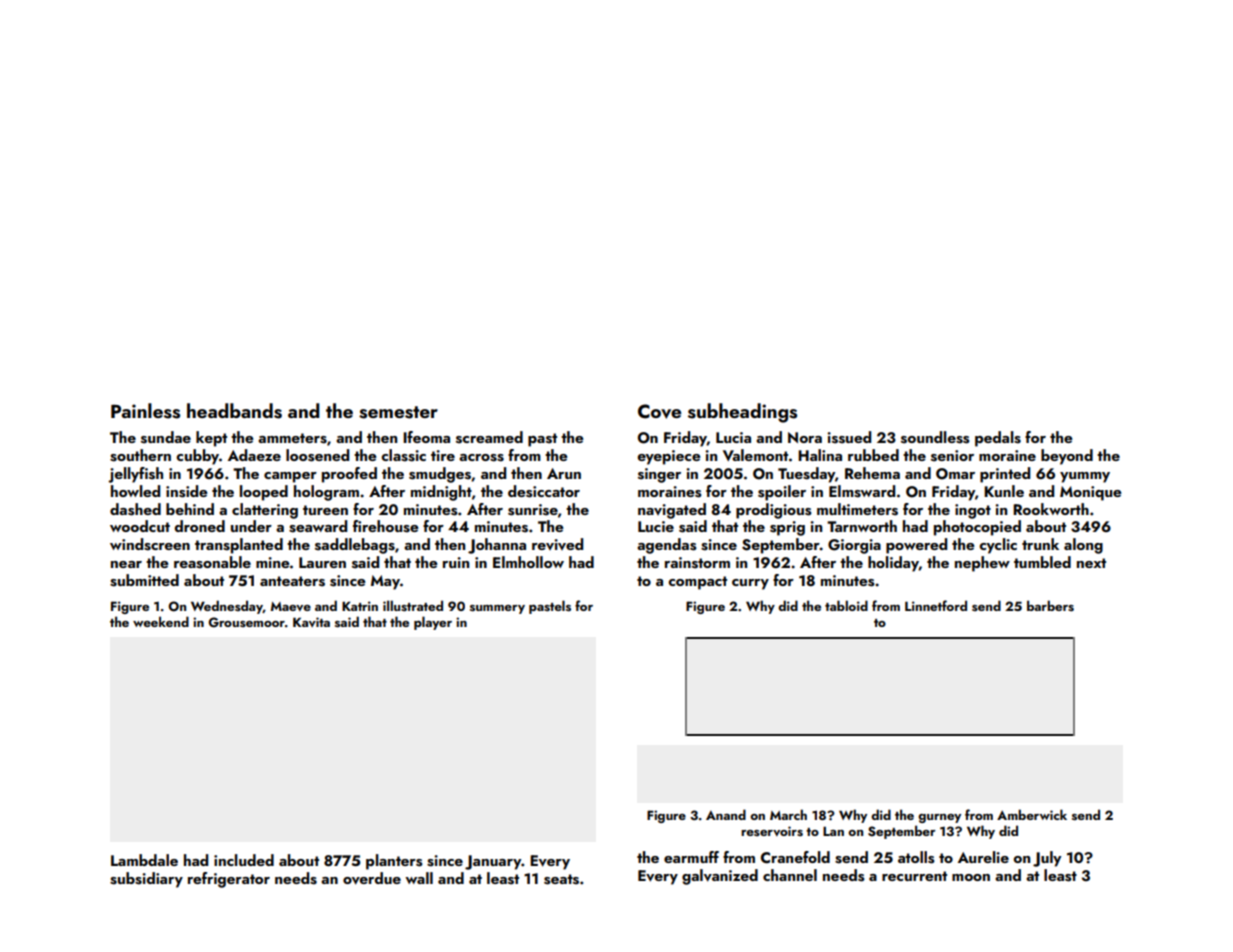  Describe the element at coordinates (126, 564) in the screenshot. I see `near` at that location.
